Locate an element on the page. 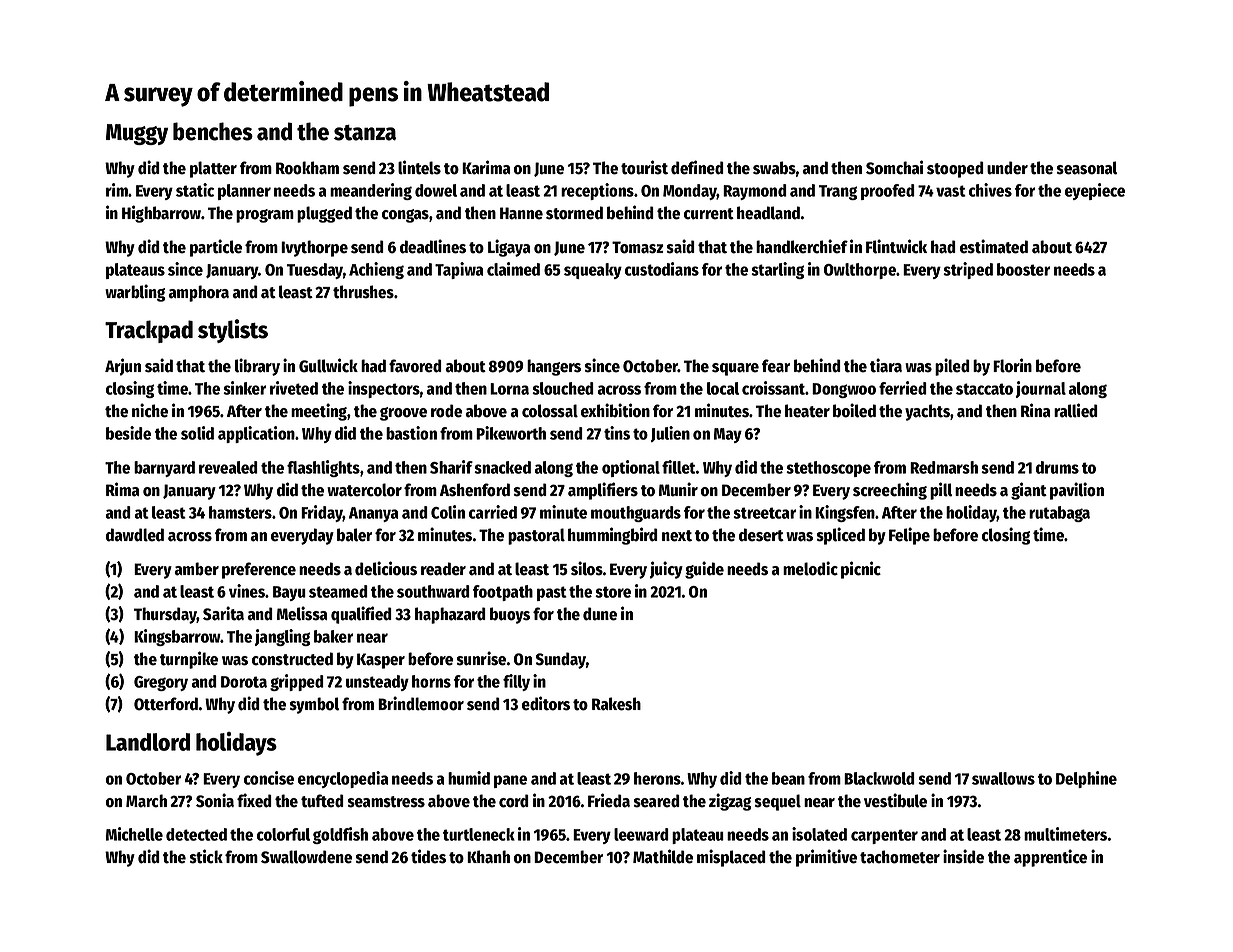 Image resolution: width=1233 pixels, height=952 pixels. journal is located at coordinates (1040, 389).
